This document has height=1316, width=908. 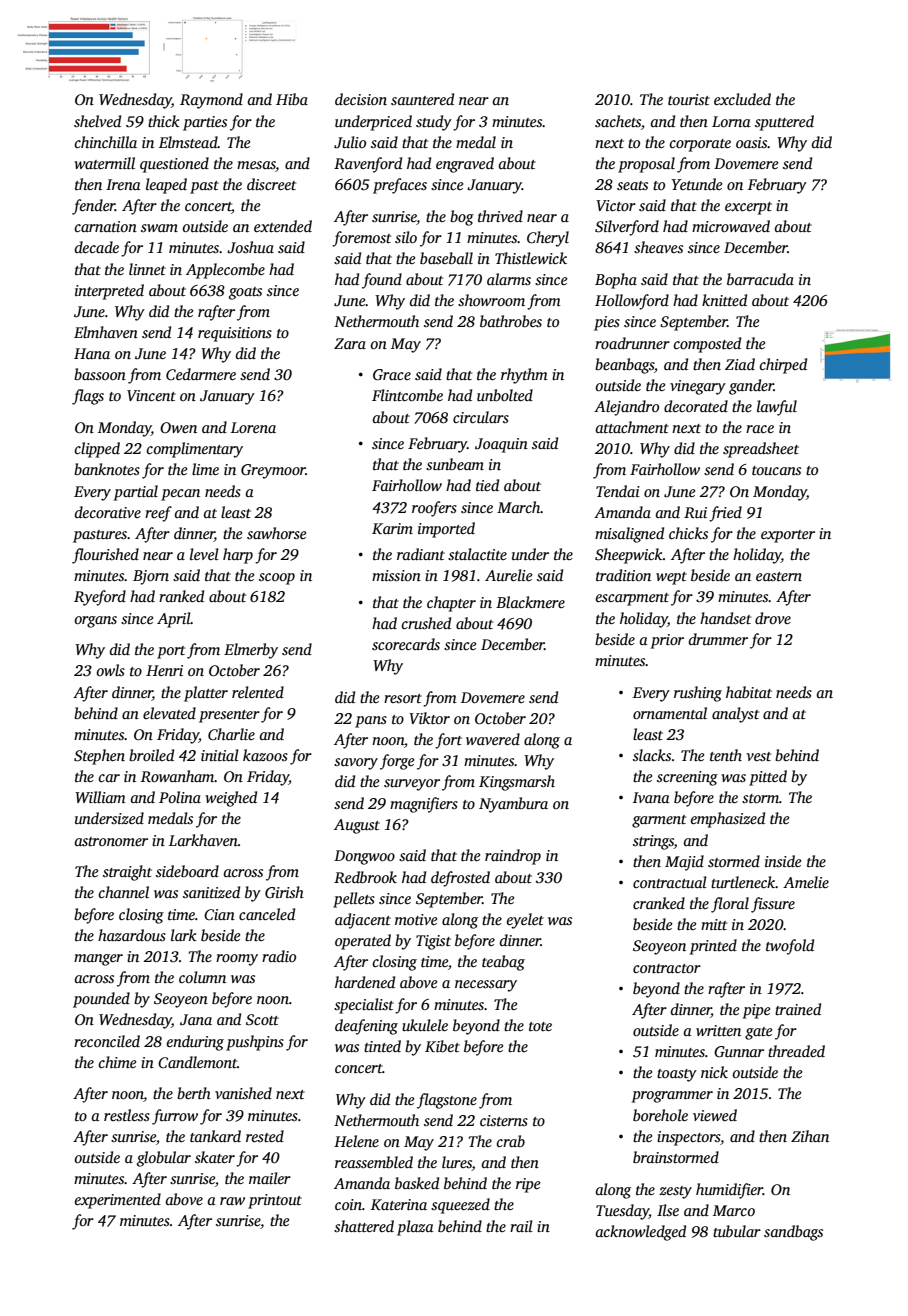 What do you see at coordinates (737, 1231) in the document?
I see `tubular` at bounding box center [737, 1231].
